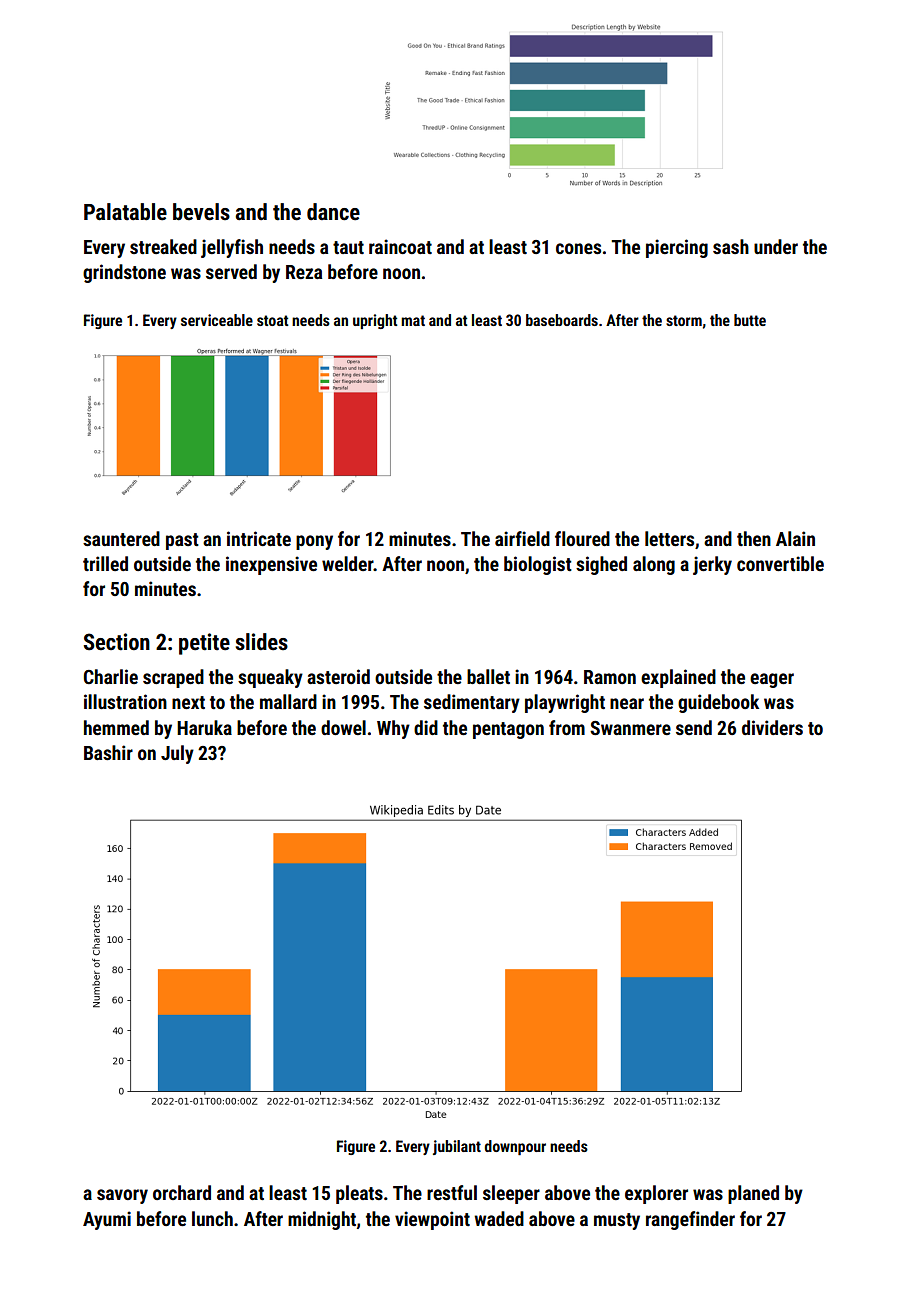  I want to click on lunch, so click(212, 1218).
